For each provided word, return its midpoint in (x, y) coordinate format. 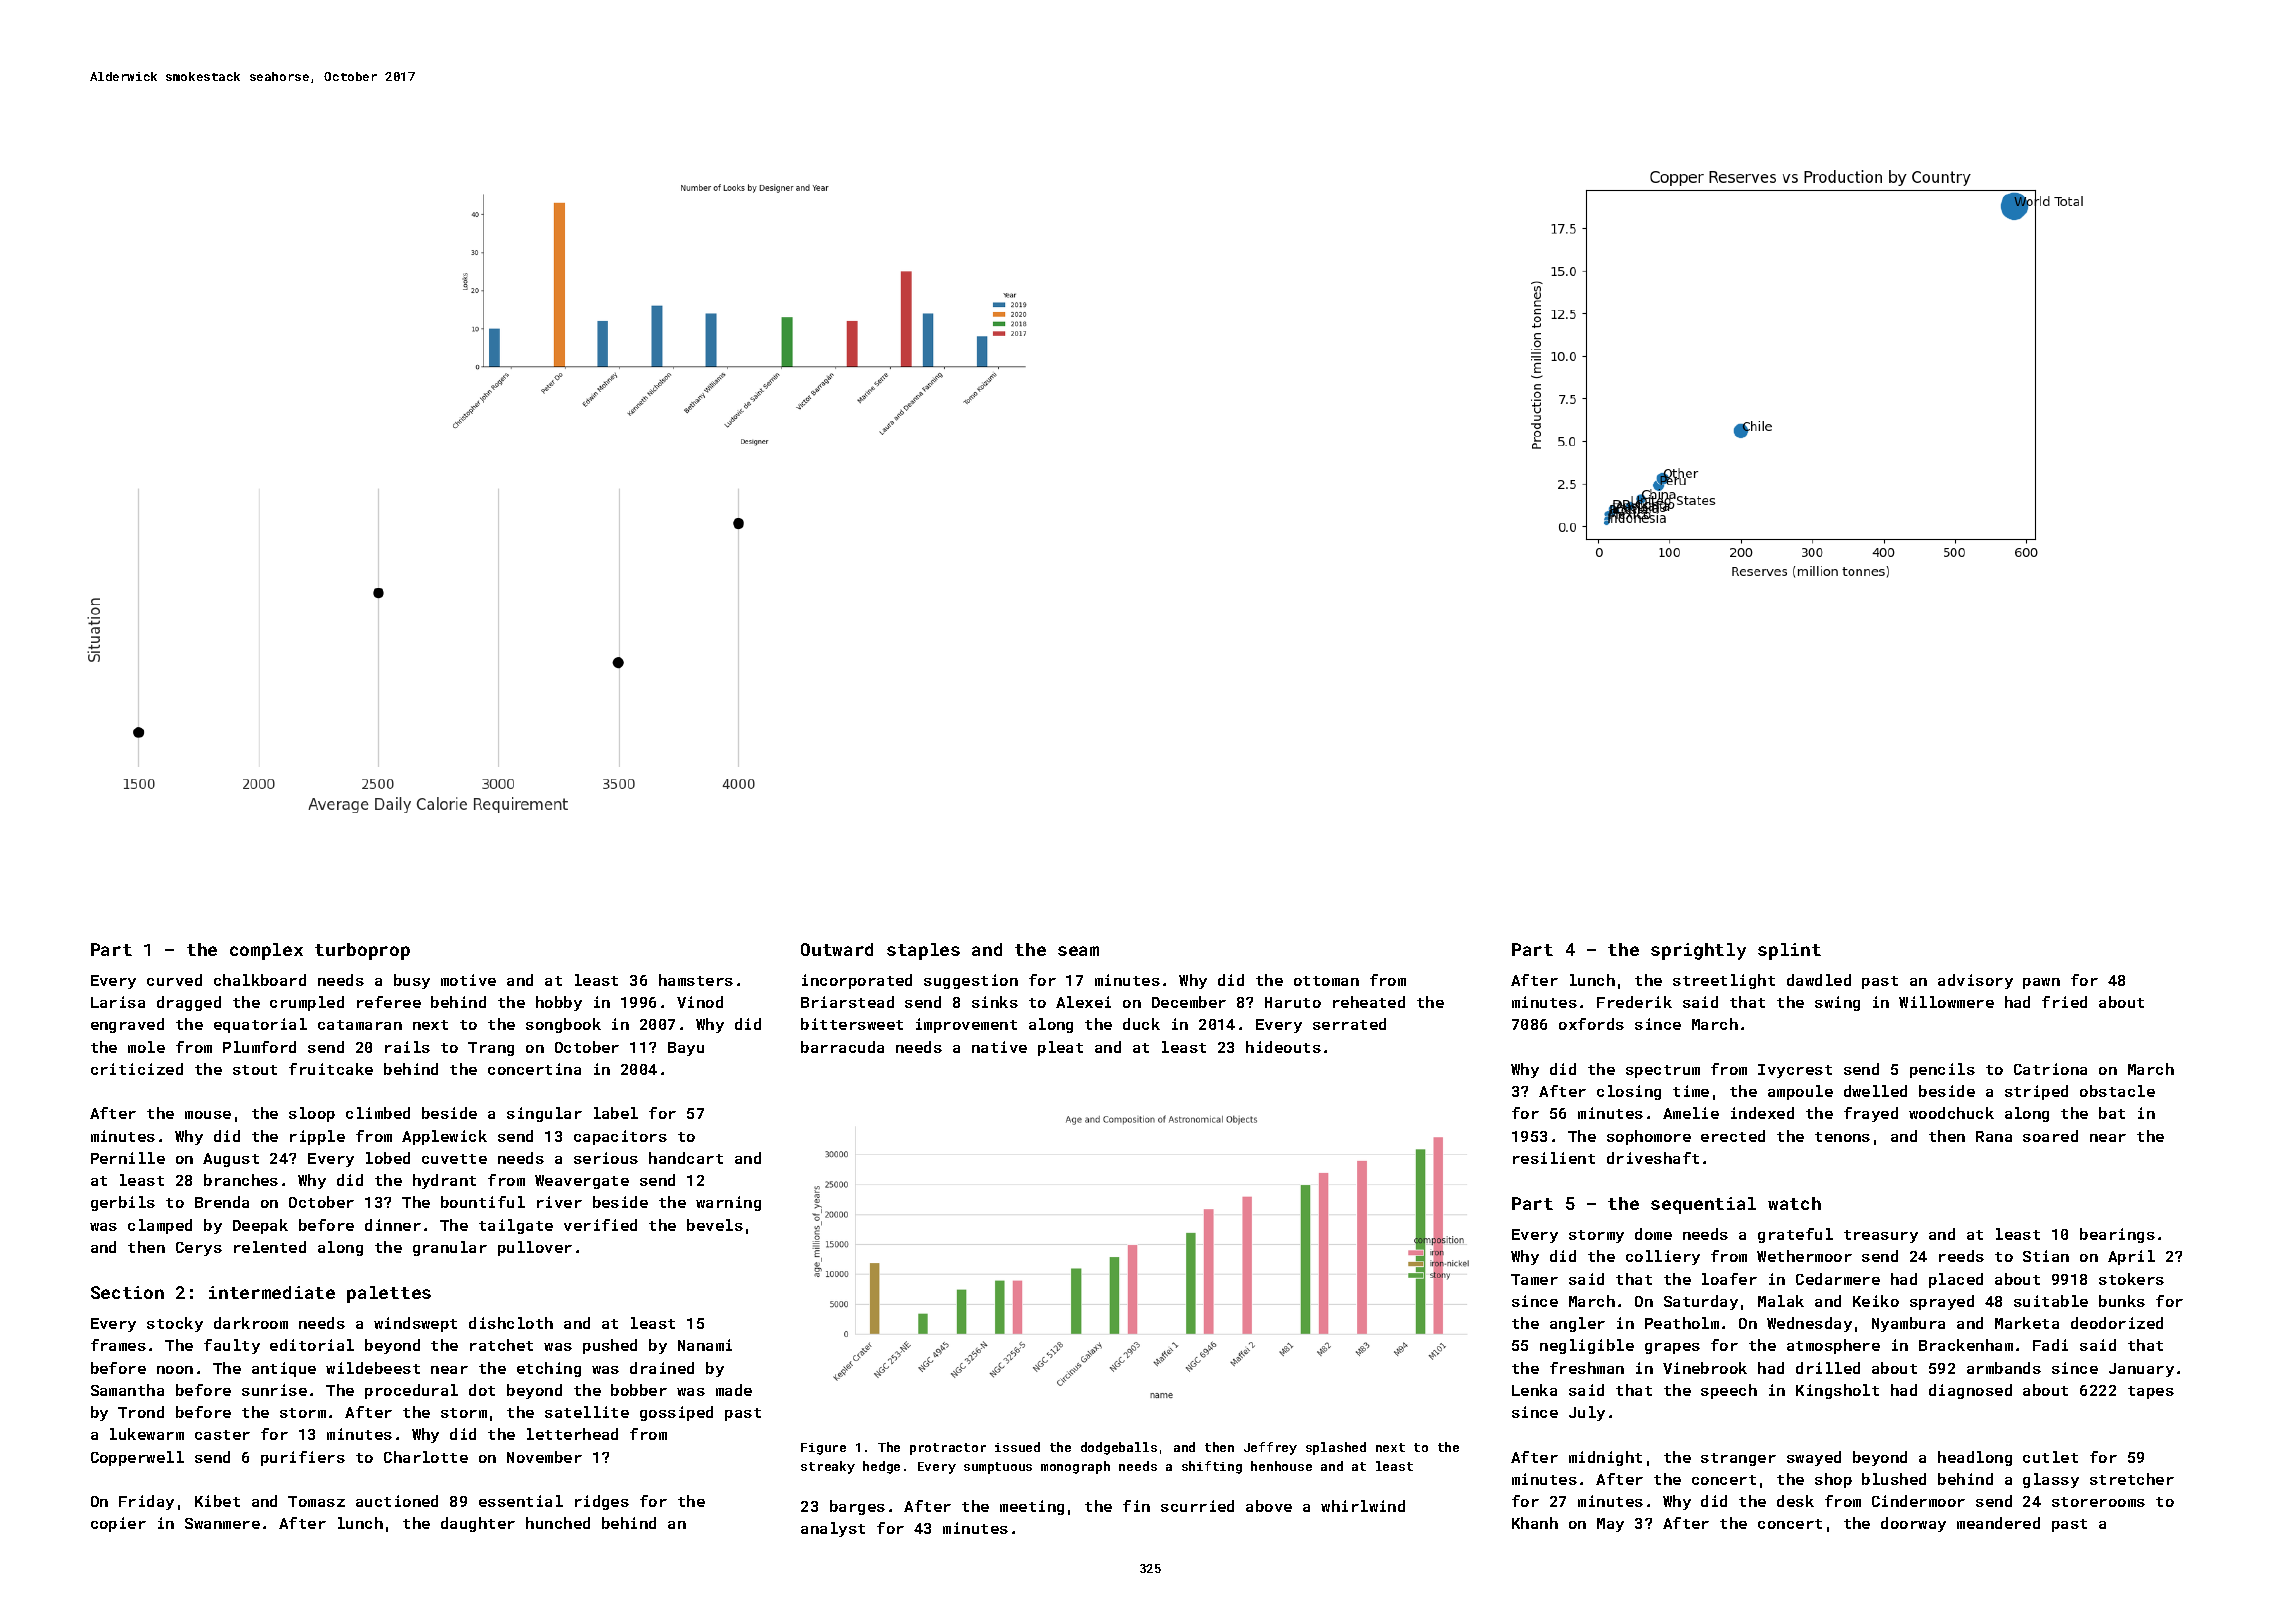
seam (1078, 951)
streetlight (1724, 981)
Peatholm (1682, 1323)
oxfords (1591, 1024)
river (559, 1202)
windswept (415, 1324)
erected (1733, 1136)
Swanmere (222, 1523)
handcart (686, 1158)
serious (606, 1158)
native (999, 1047)
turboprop (362, 951)
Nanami (705, 1345)
